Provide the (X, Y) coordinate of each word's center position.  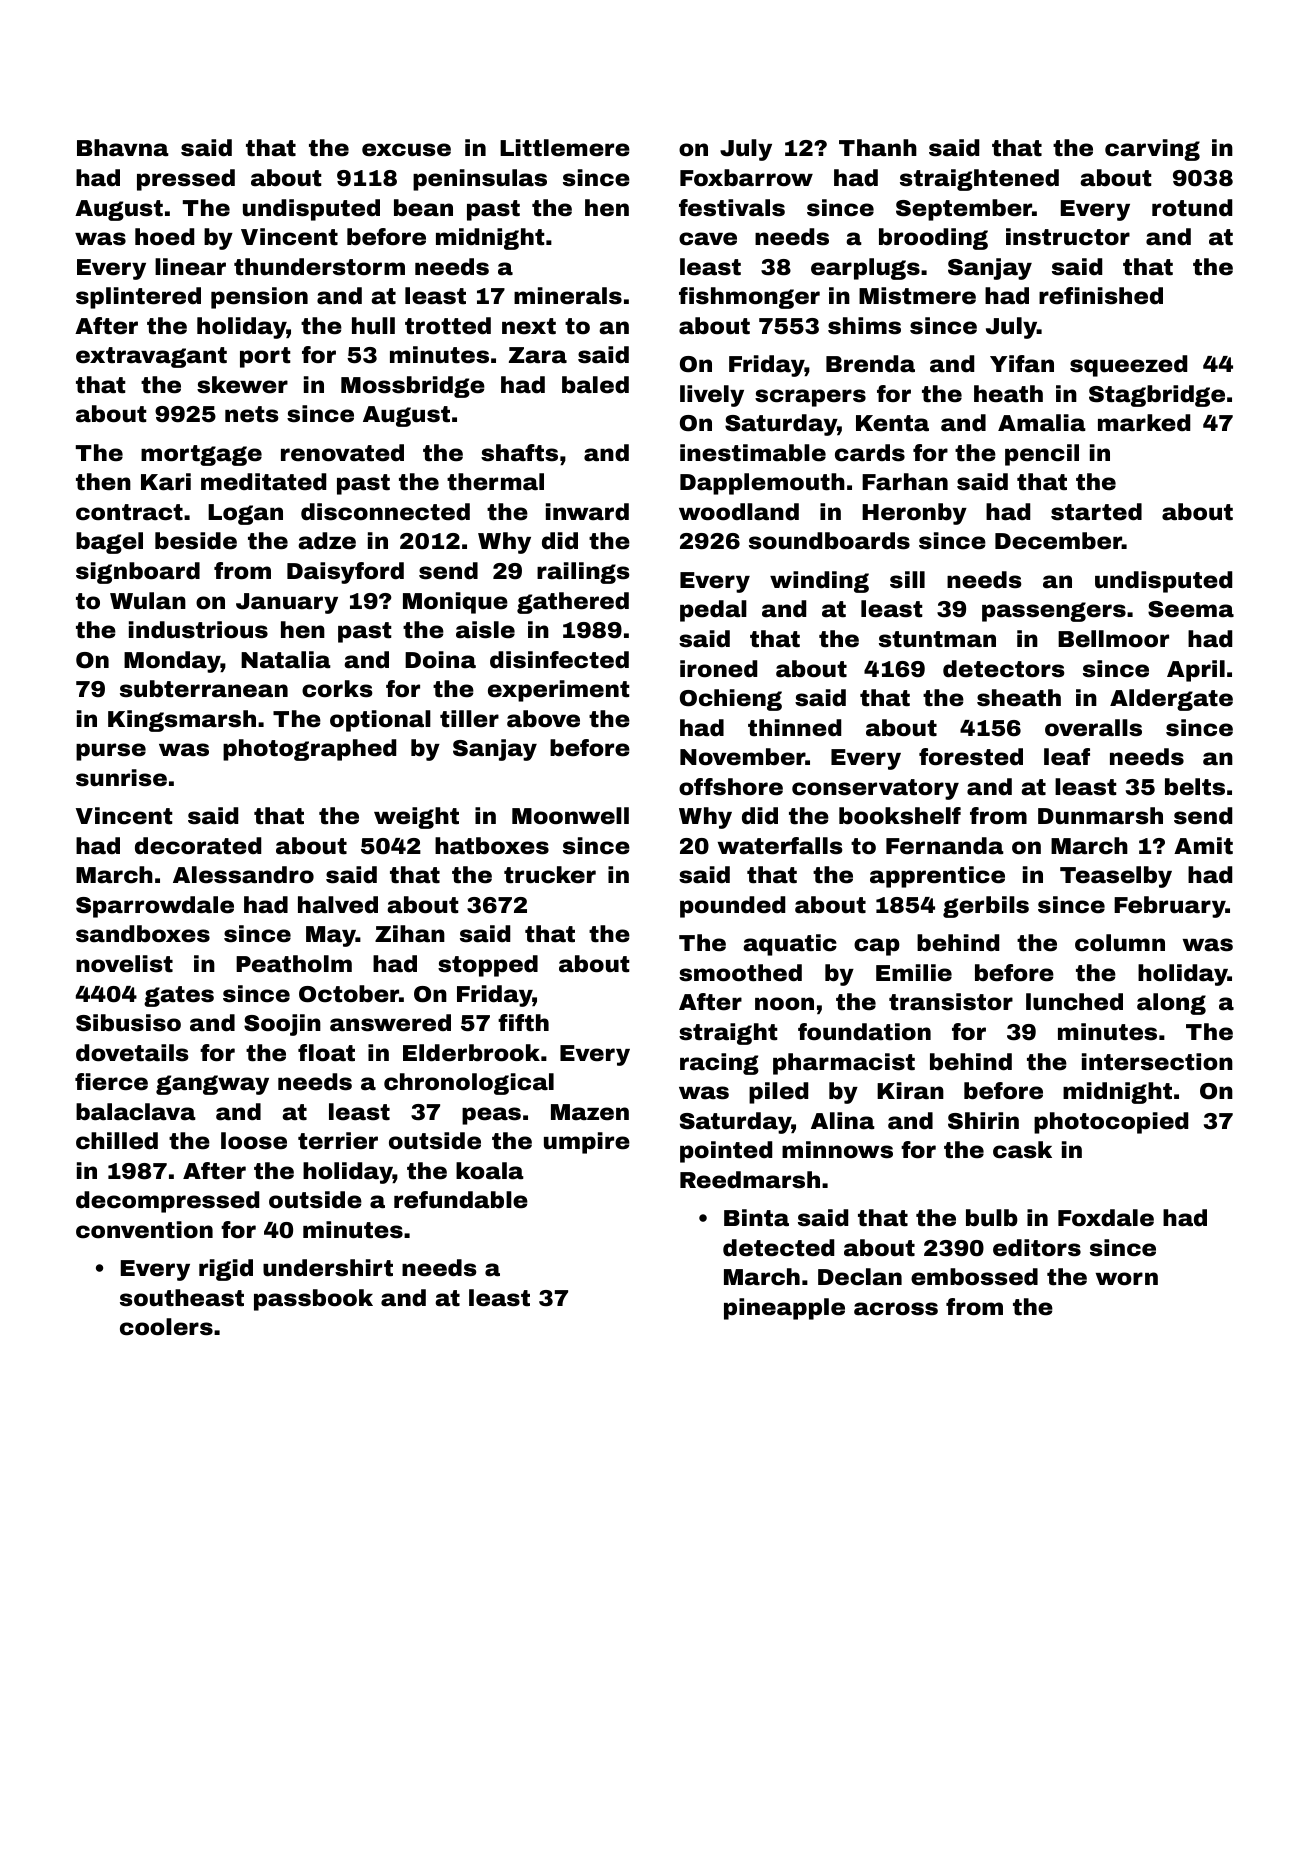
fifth (523, 1022)
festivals (732, 208)
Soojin (282, 1025)
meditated (263, 482)
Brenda (870, 364)
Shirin (983, 1121)
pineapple (784, 1309)
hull (373, 326)
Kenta (892, 423)
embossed (974, 1277)
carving (1152, 150)
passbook (313, 1300)
